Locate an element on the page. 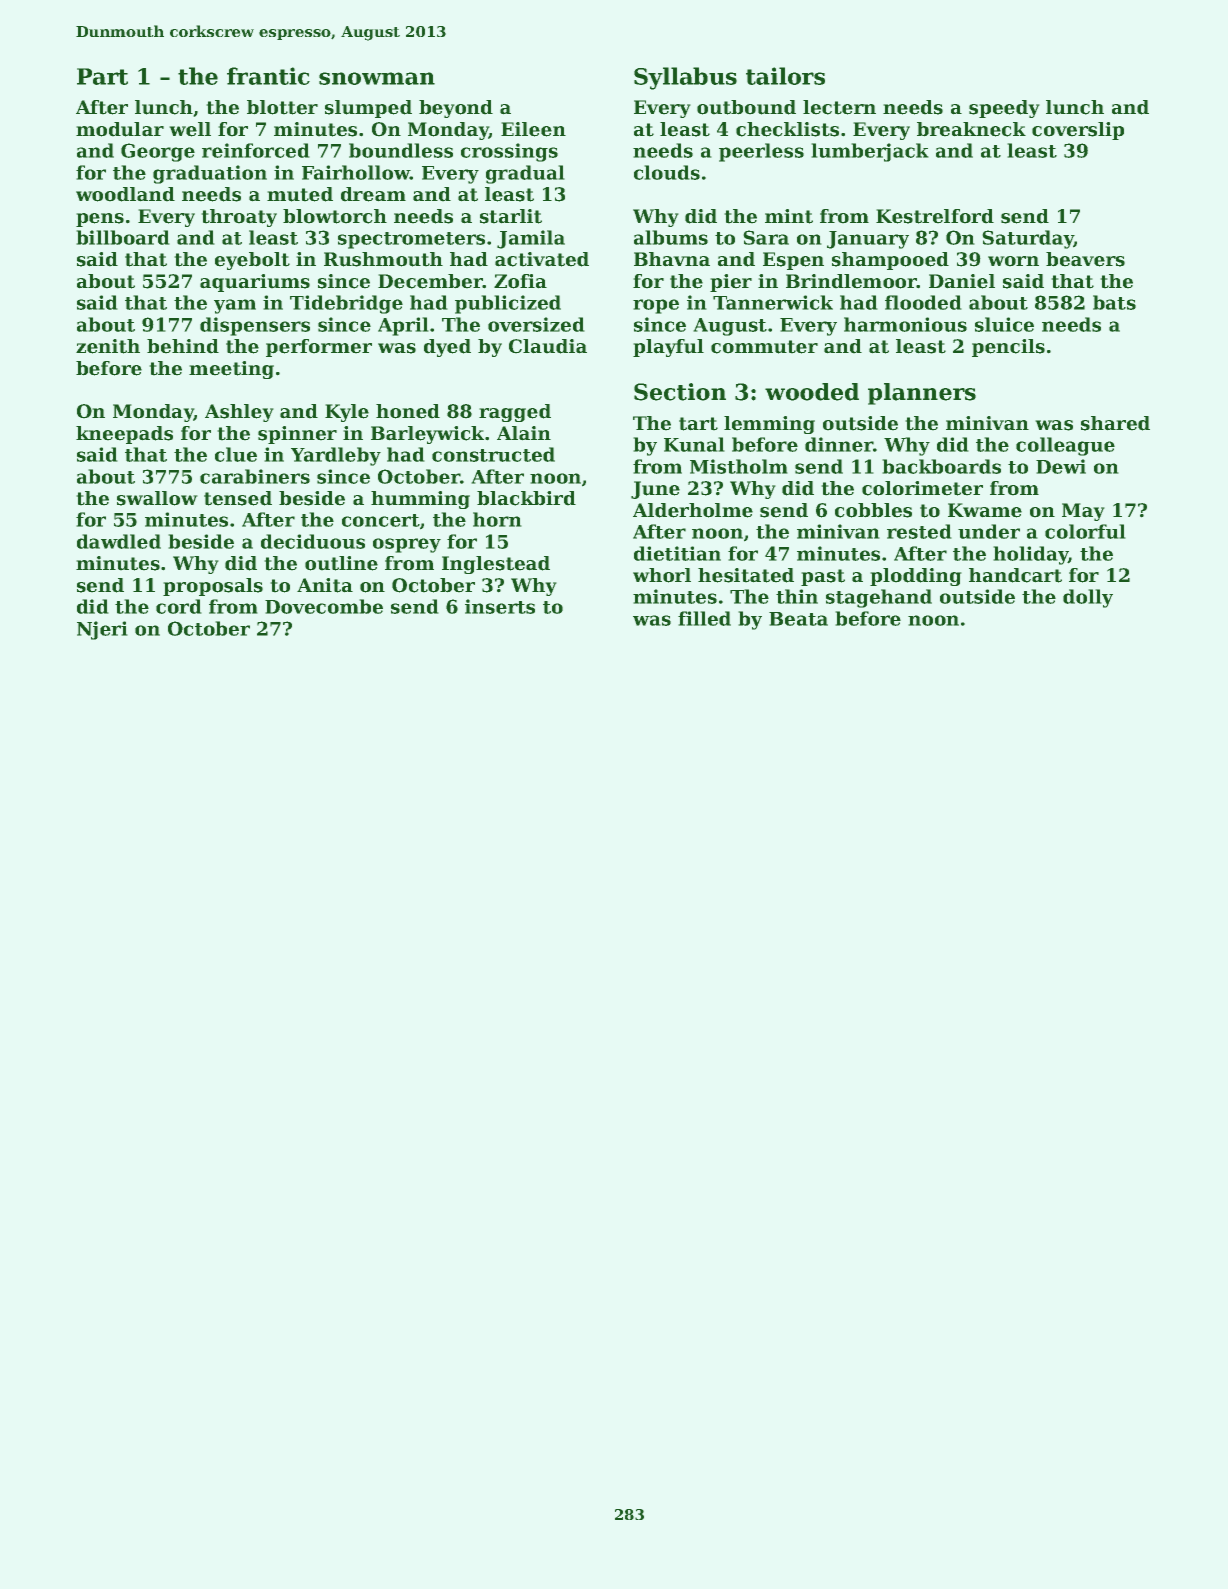  lumberjack is located at coordinates (870, 152).
